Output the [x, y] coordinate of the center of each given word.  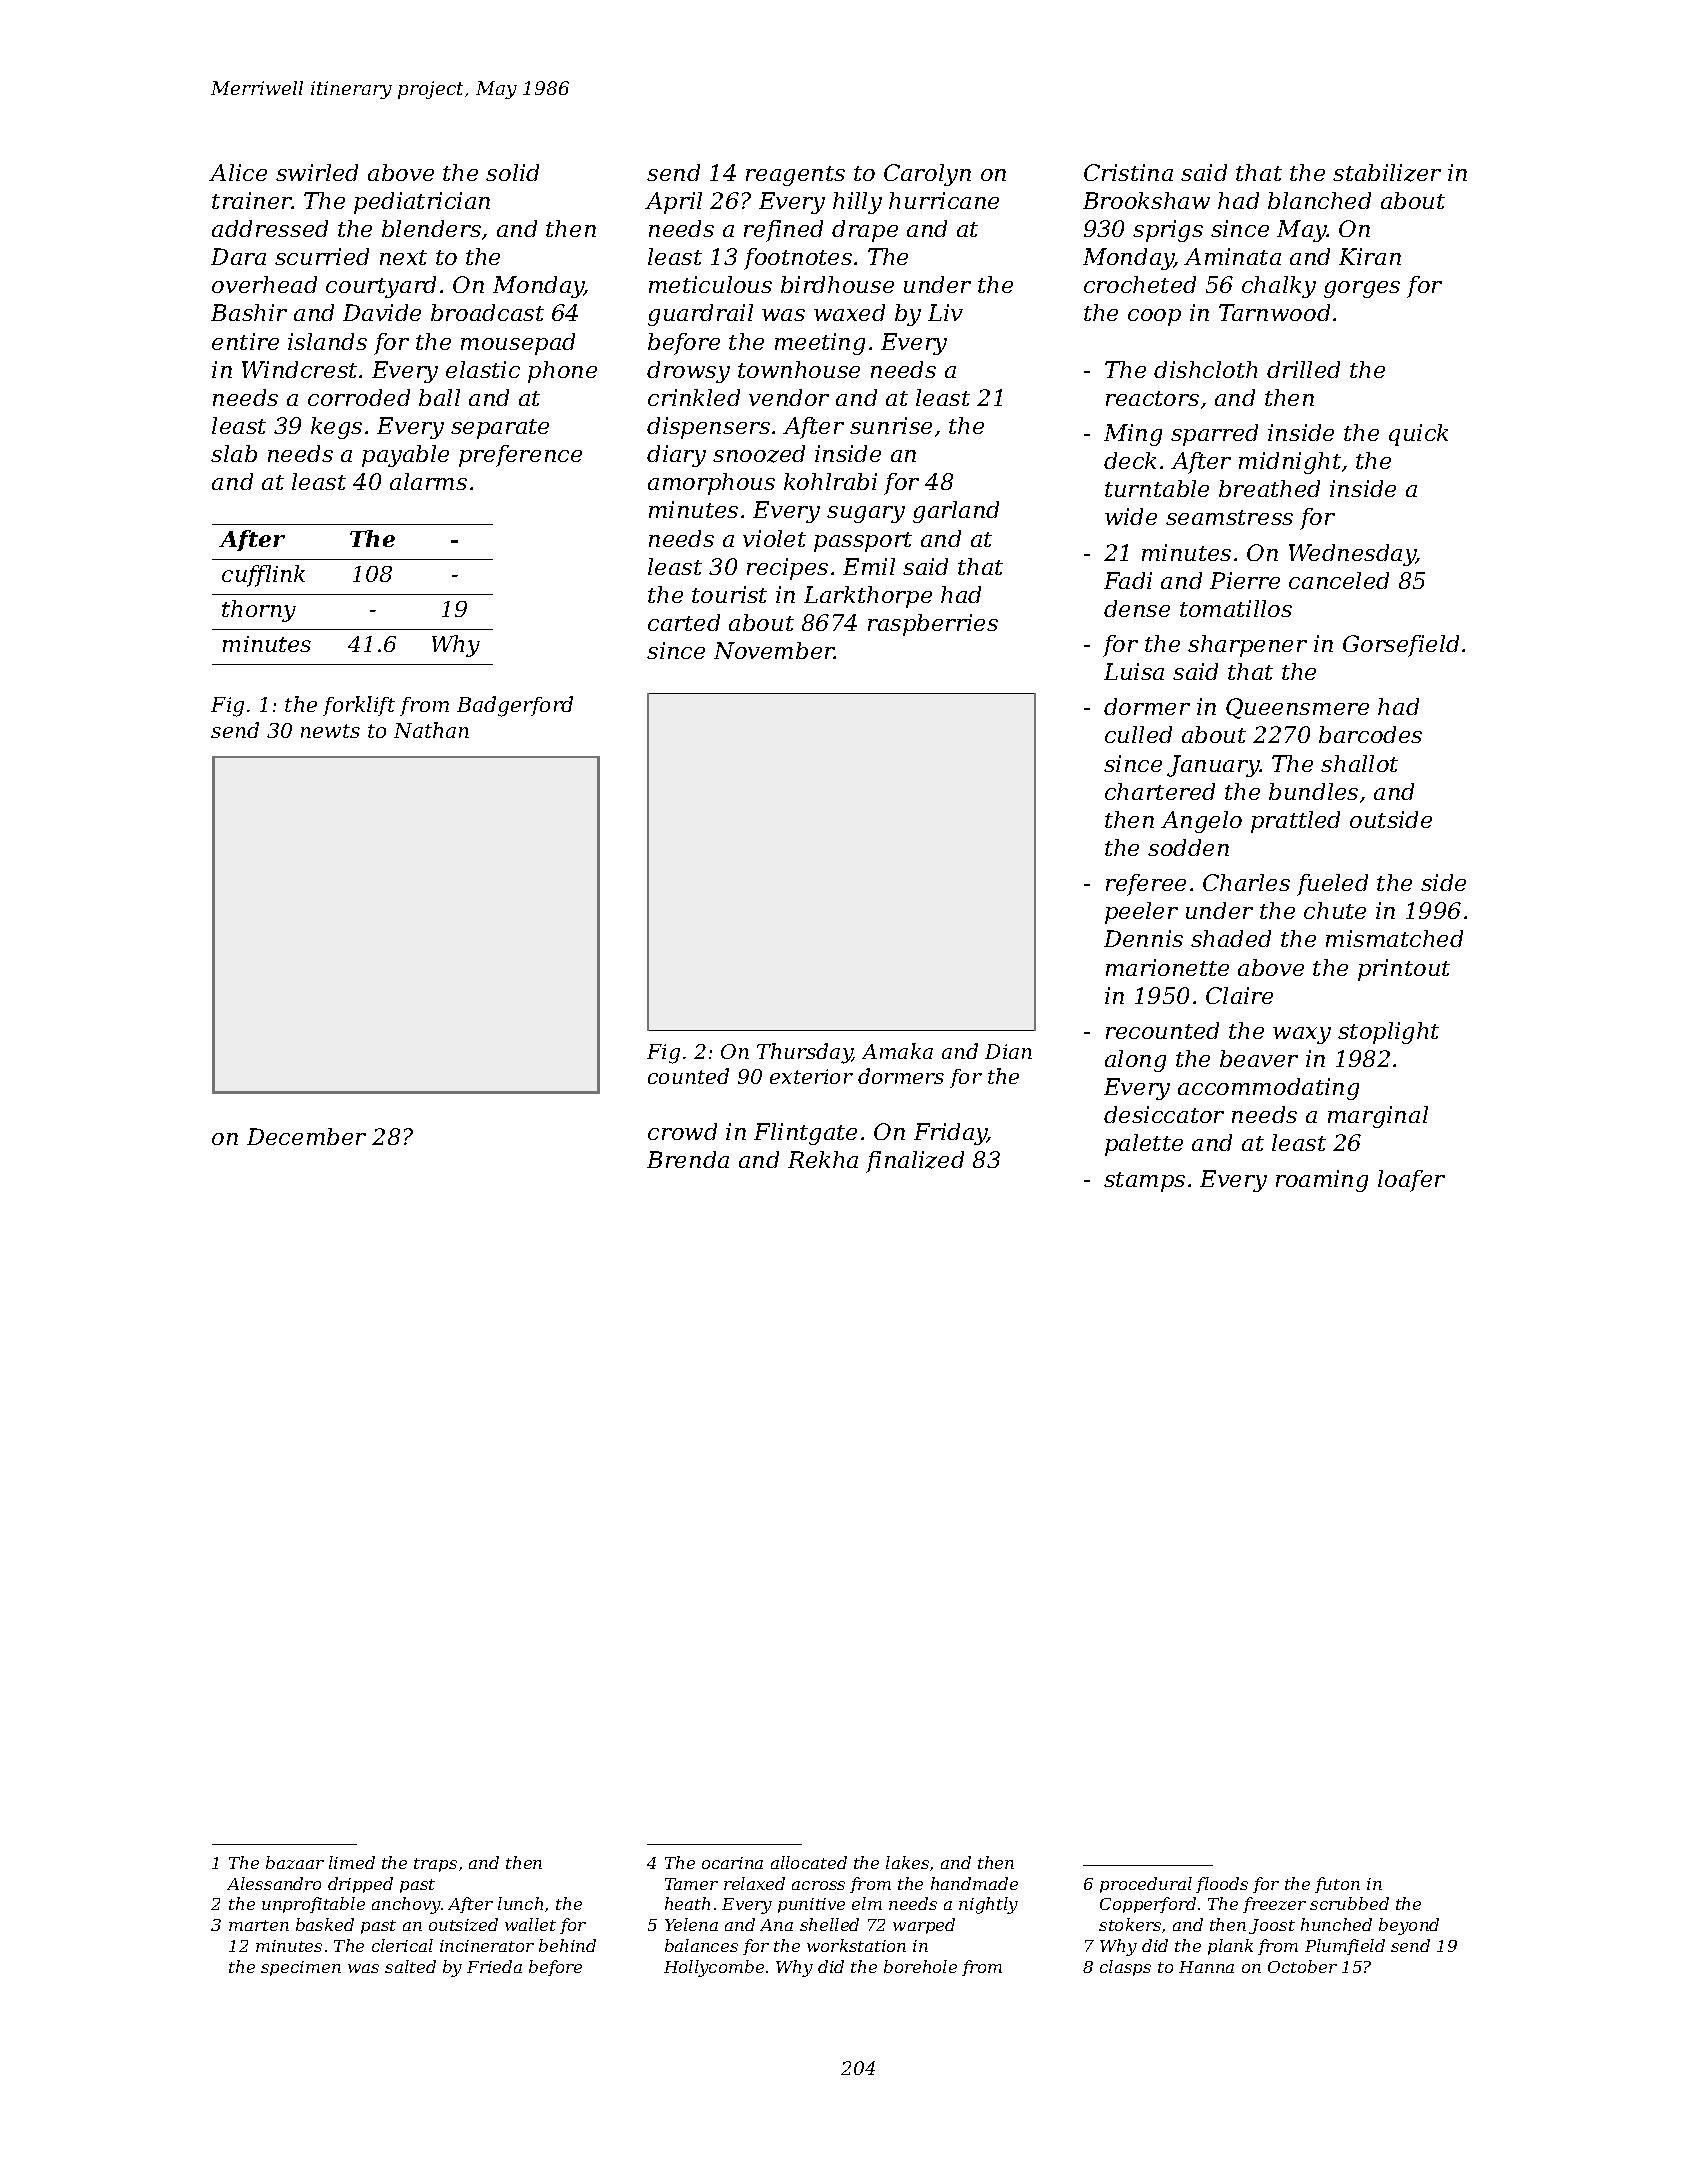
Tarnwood [1274, 312]
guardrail [700, 315]
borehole [920, 1966]
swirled [317, 172]
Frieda [494, 1966]
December [306, 1136]
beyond [1409, 1926]
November [774, 650]
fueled [1332, 885]
